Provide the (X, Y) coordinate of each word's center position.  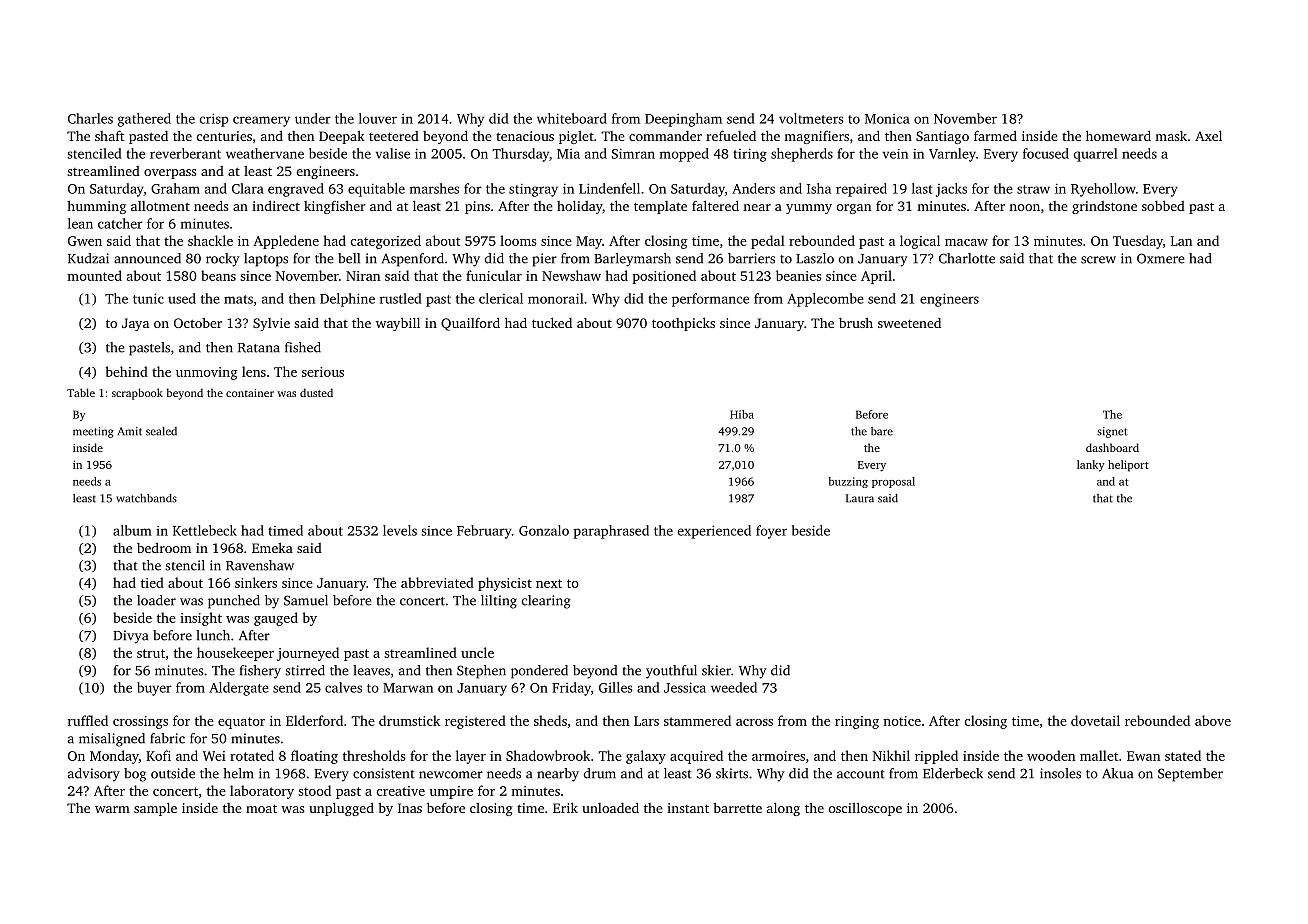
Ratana (259, 348)
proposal (893, 482)
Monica (887, 119)
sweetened (909, 323)
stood (314, 790)
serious (323, 372)
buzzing (848, 482)
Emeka (272, 548)
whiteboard (572, 118)
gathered (144, 120)
